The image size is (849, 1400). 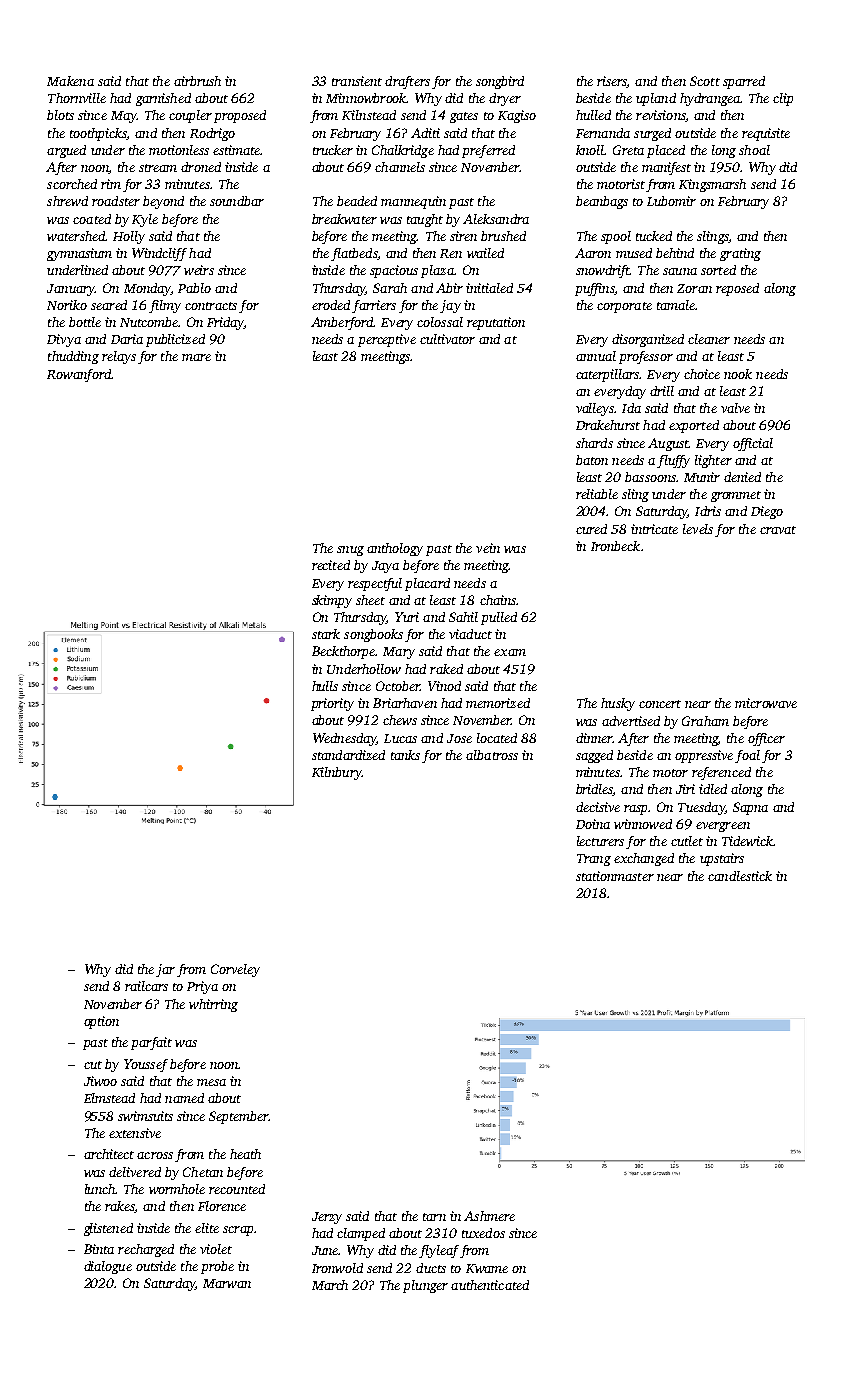 What do you see at coordinates (750, 808) in the screenshot?
I see `Sapna` at bounding box center [750, 808].
